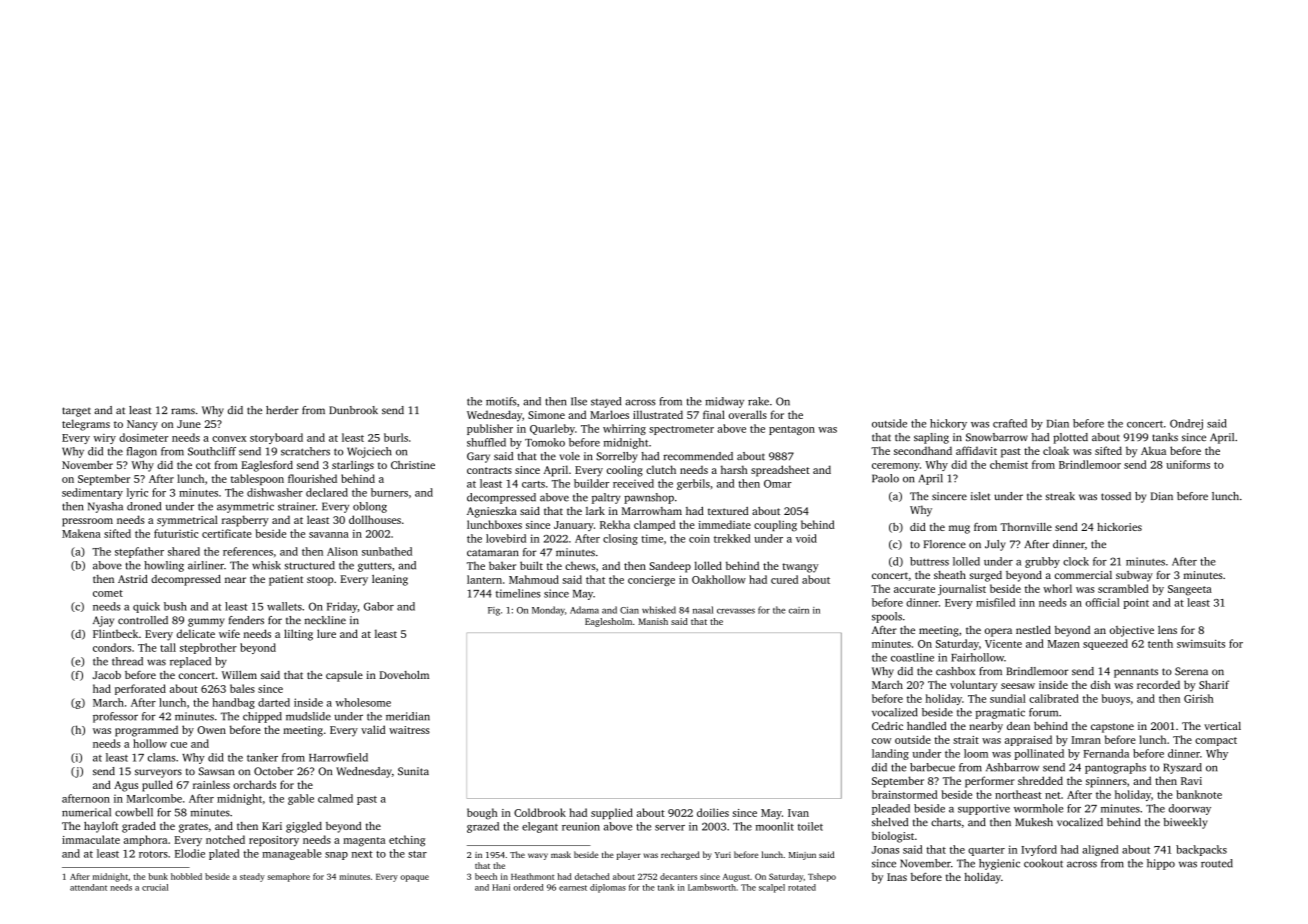 This image has height=924, width=1308. I want to click on crevasses, so click(736, 611).
